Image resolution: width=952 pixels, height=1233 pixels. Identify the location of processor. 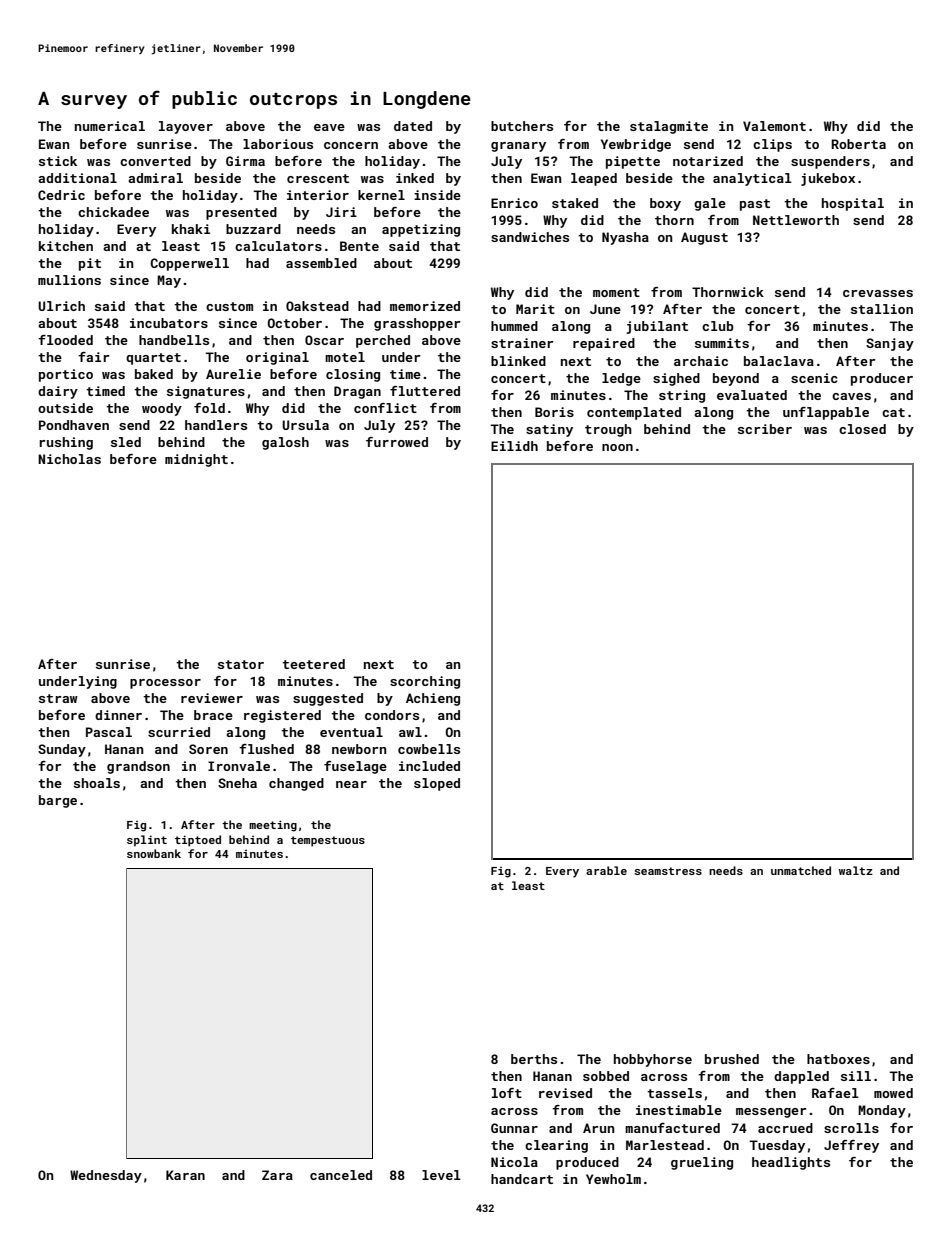
(165, 684).
